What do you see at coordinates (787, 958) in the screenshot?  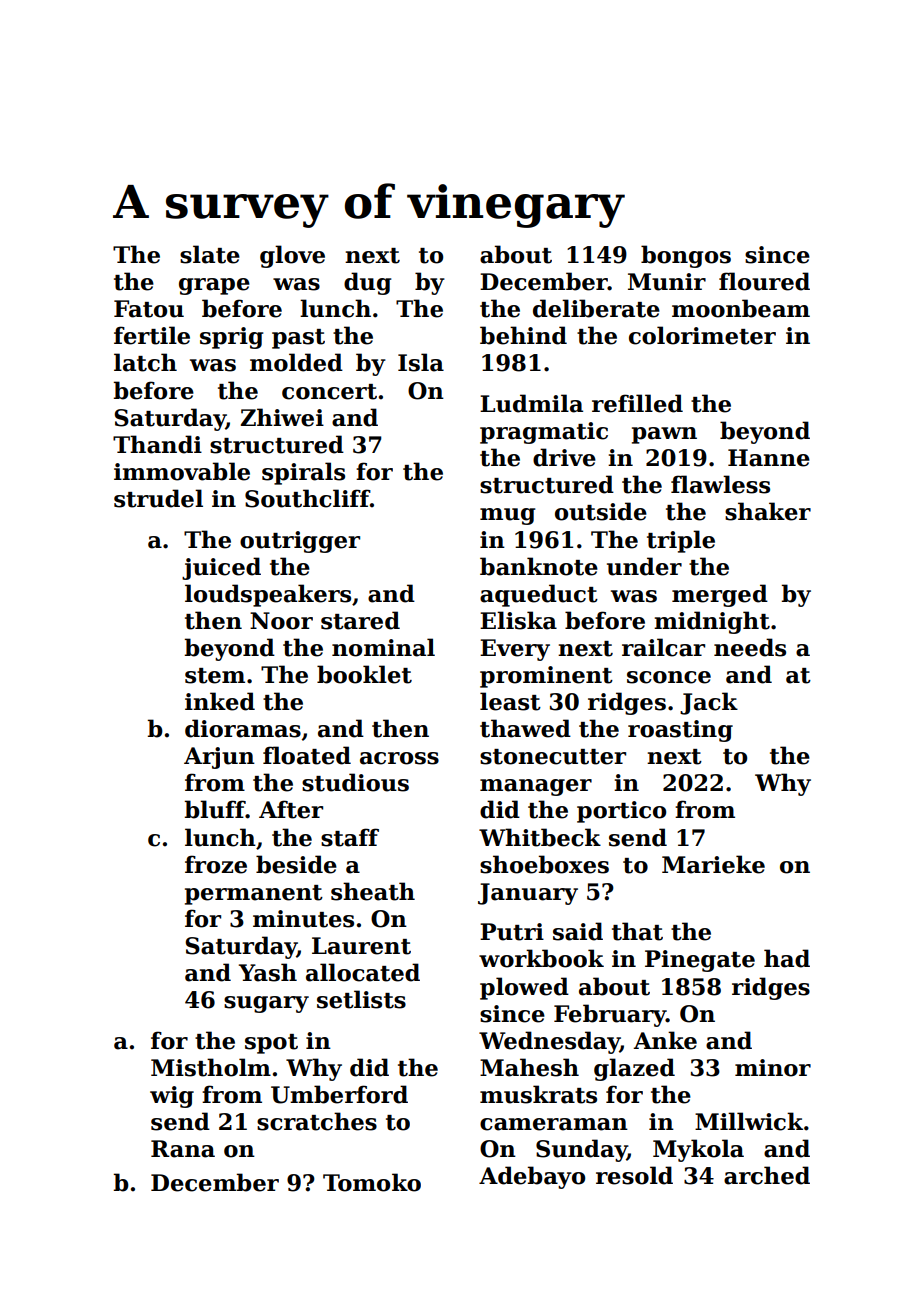 I see `had` at bounding box center [787, 958].
